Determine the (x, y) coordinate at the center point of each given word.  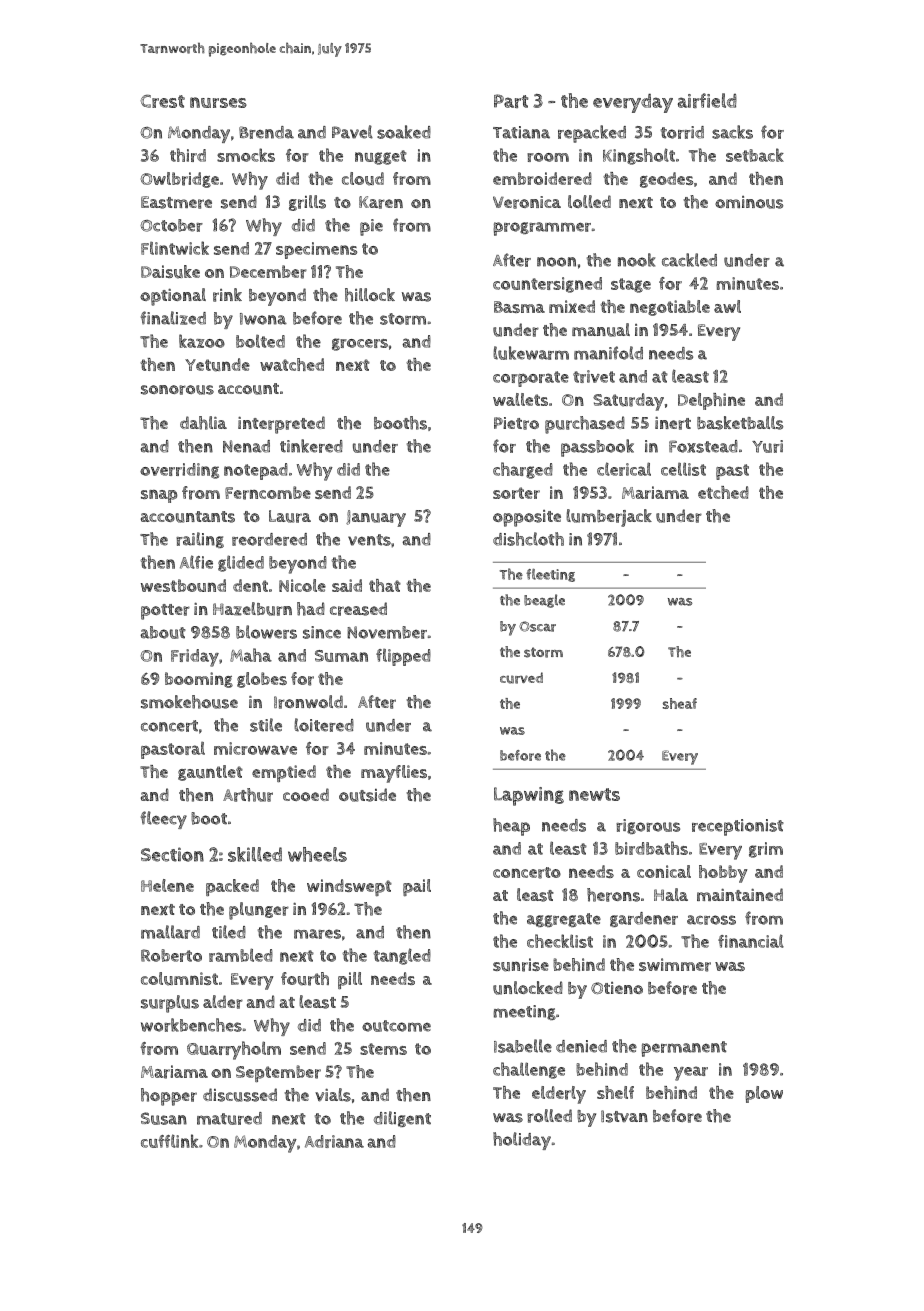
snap (159, 496)
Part (511, 101)
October (171, 225)
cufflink (169, 1141)
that (385, 585)
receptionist (738, 827)
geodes (666, 180)
